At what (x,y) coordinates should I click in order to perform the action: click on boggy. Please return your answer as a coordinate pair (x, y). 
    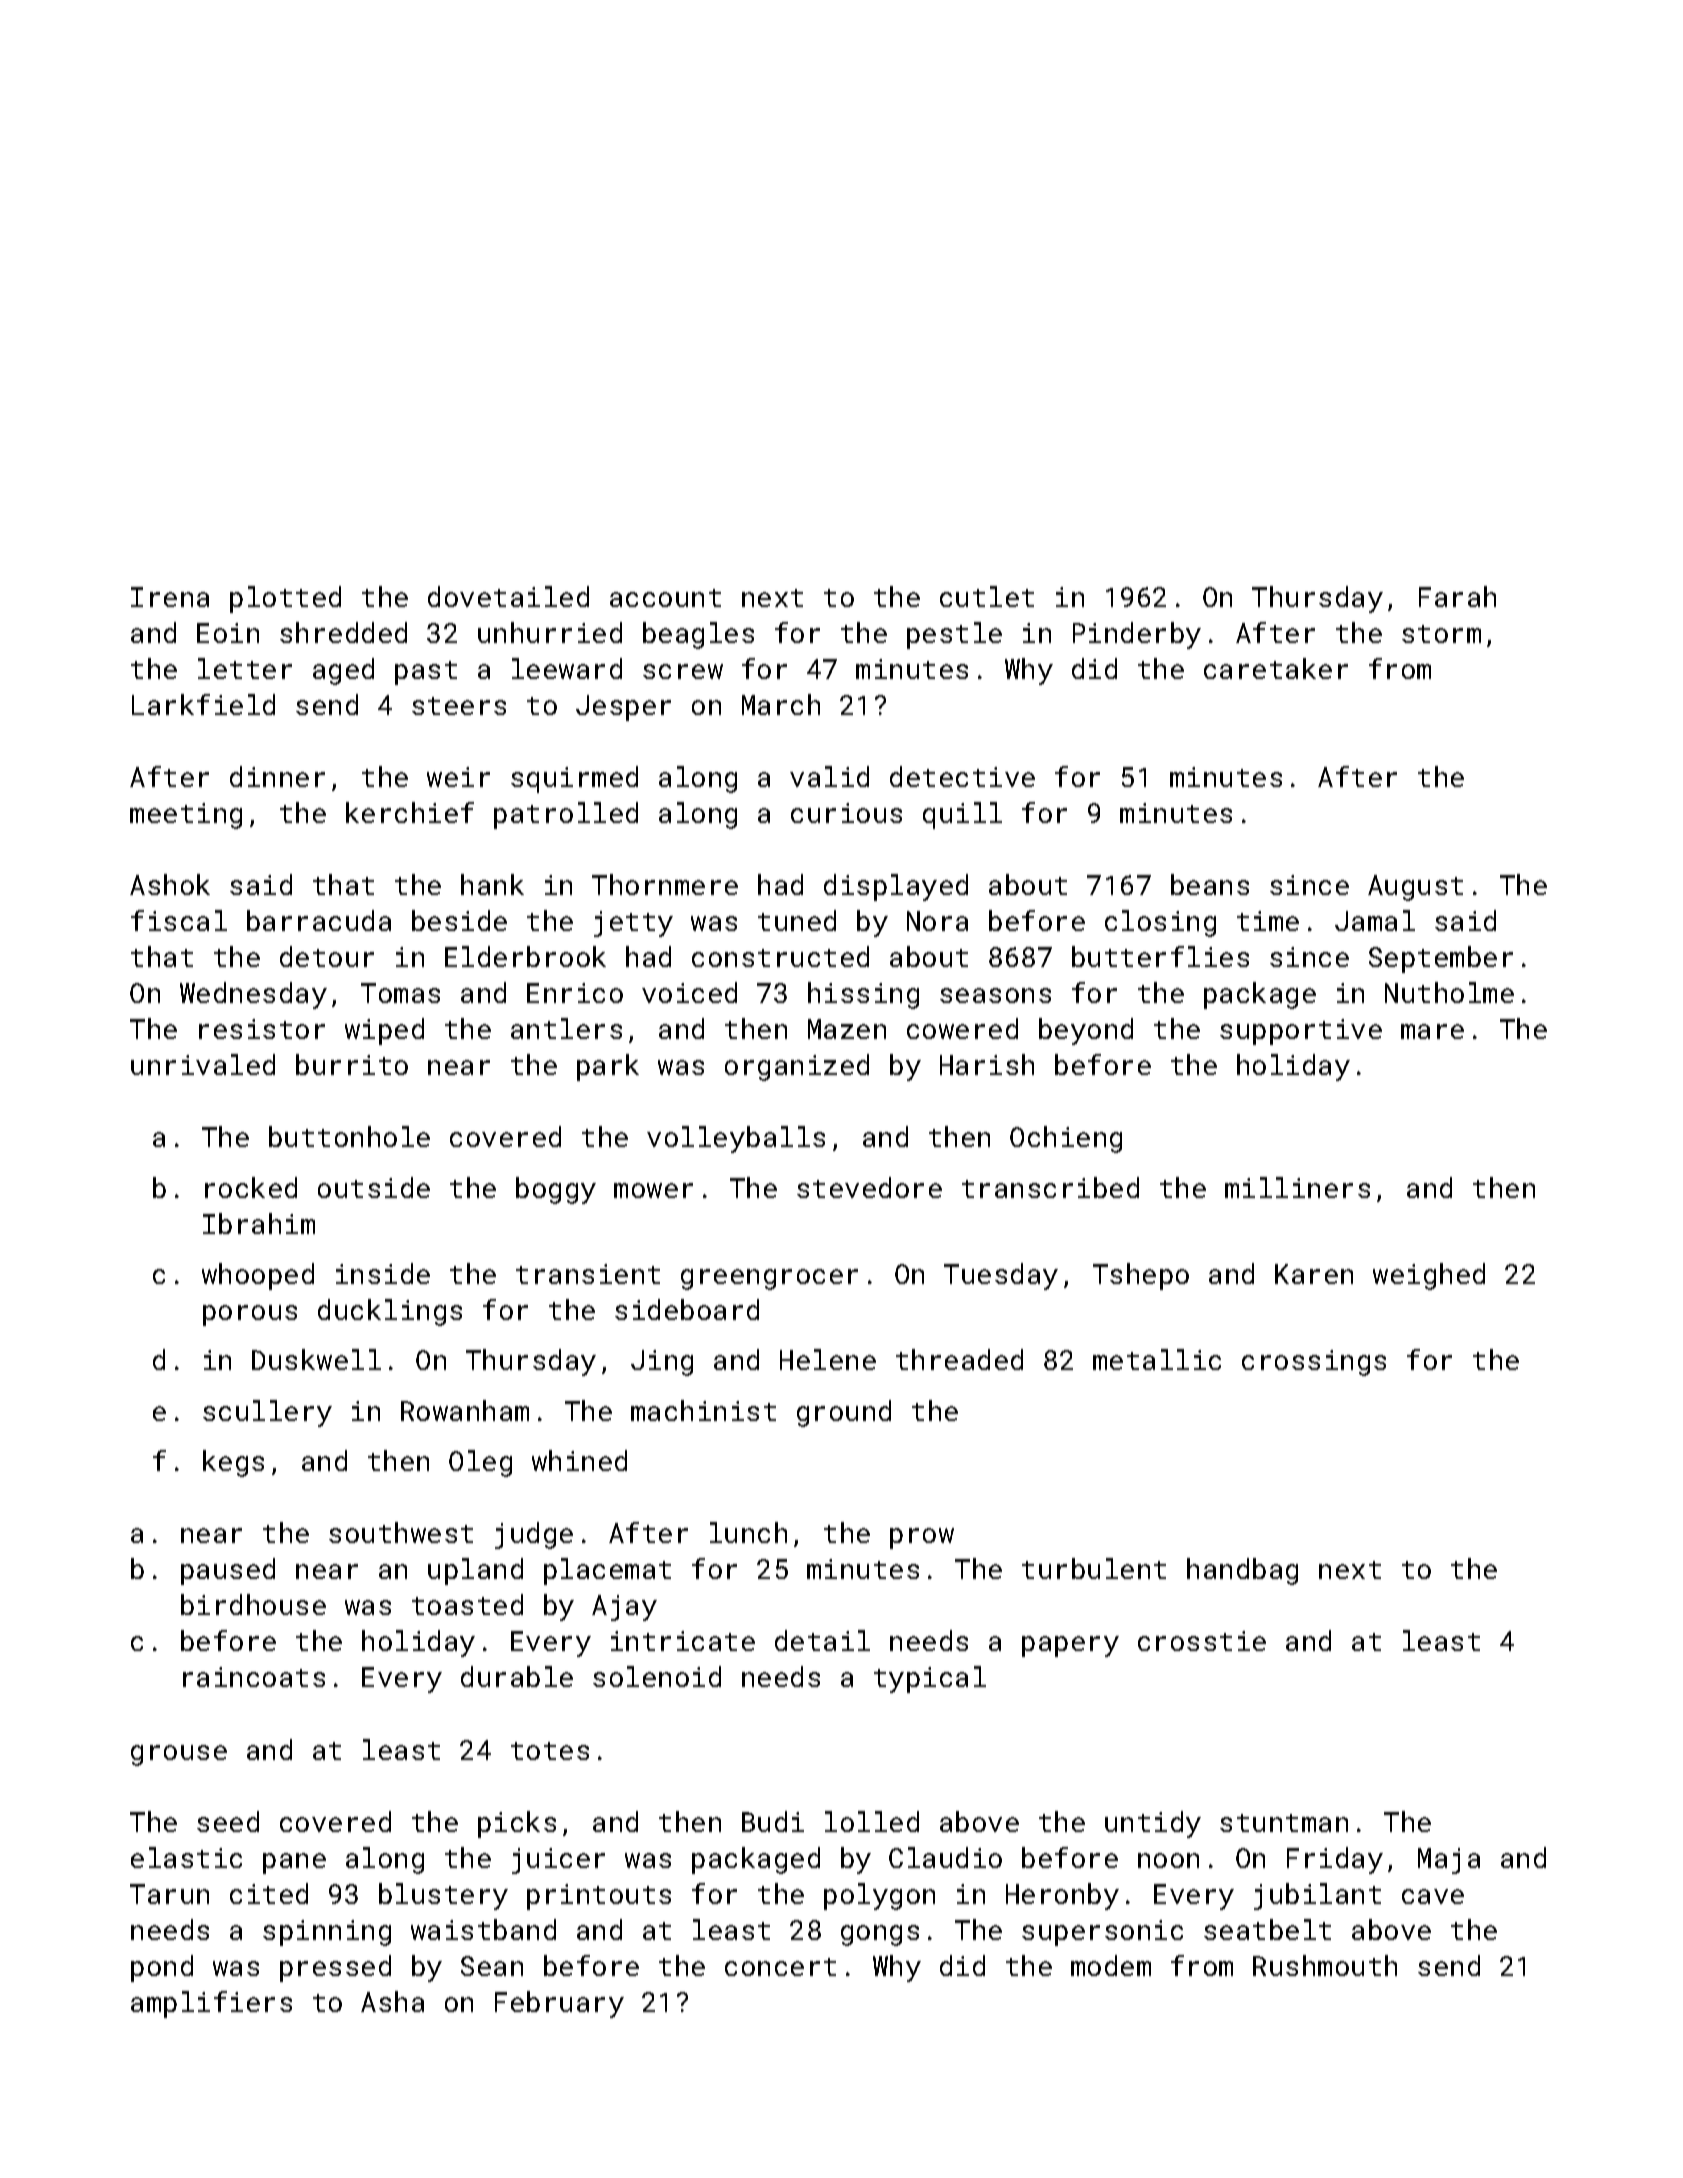
    Looking at the image, I should click on (556, 1190).
